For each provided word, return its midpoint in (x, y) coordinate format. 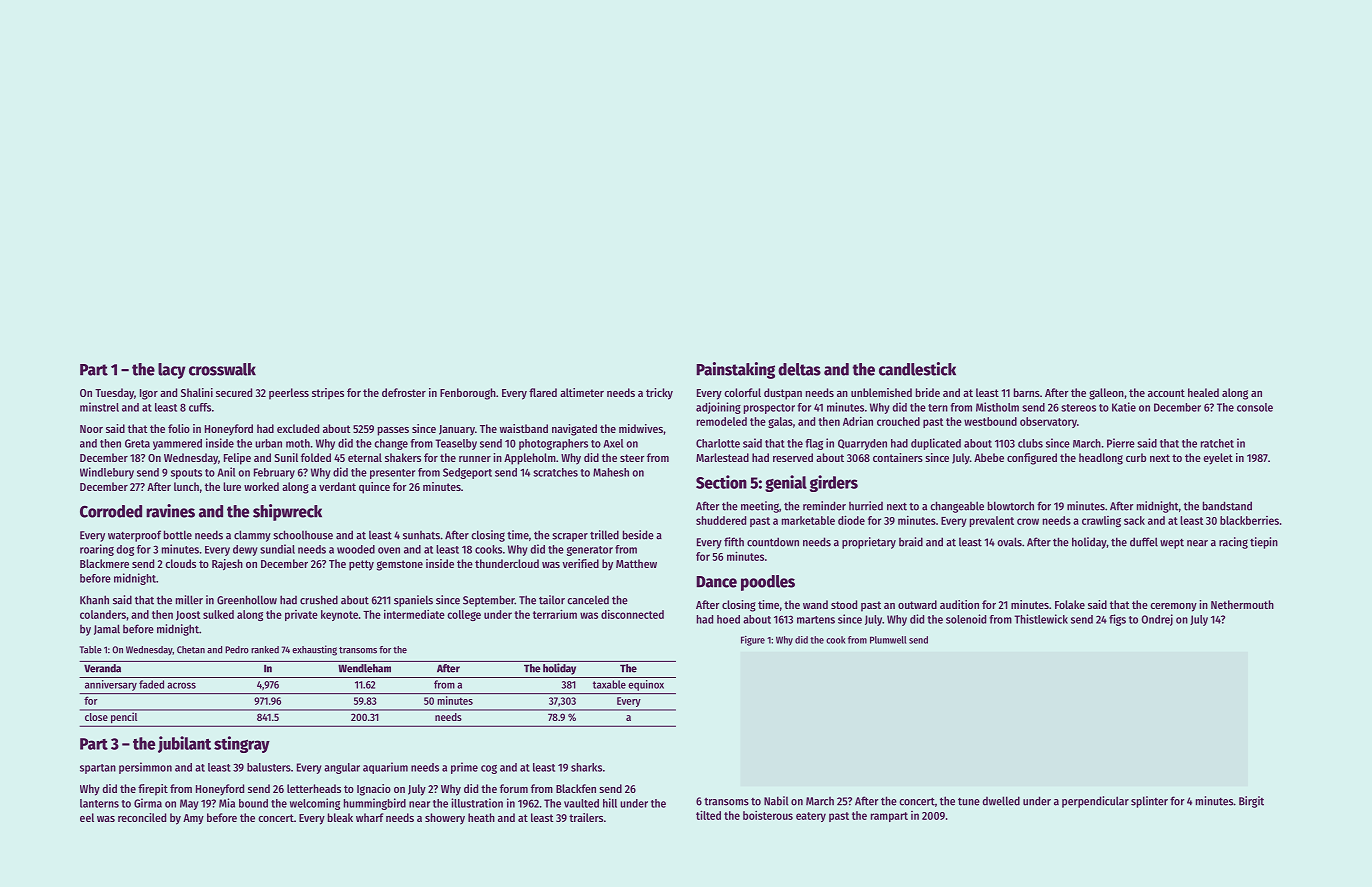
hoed (728, 619)
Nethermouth (1242, 604)
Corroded (111, 511)
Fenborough (468, 394)
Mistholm (997, 407)
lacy (172, 371)
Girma (148, 803)
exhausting (314, 650)
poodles (768, 583)
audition (959, 604)
